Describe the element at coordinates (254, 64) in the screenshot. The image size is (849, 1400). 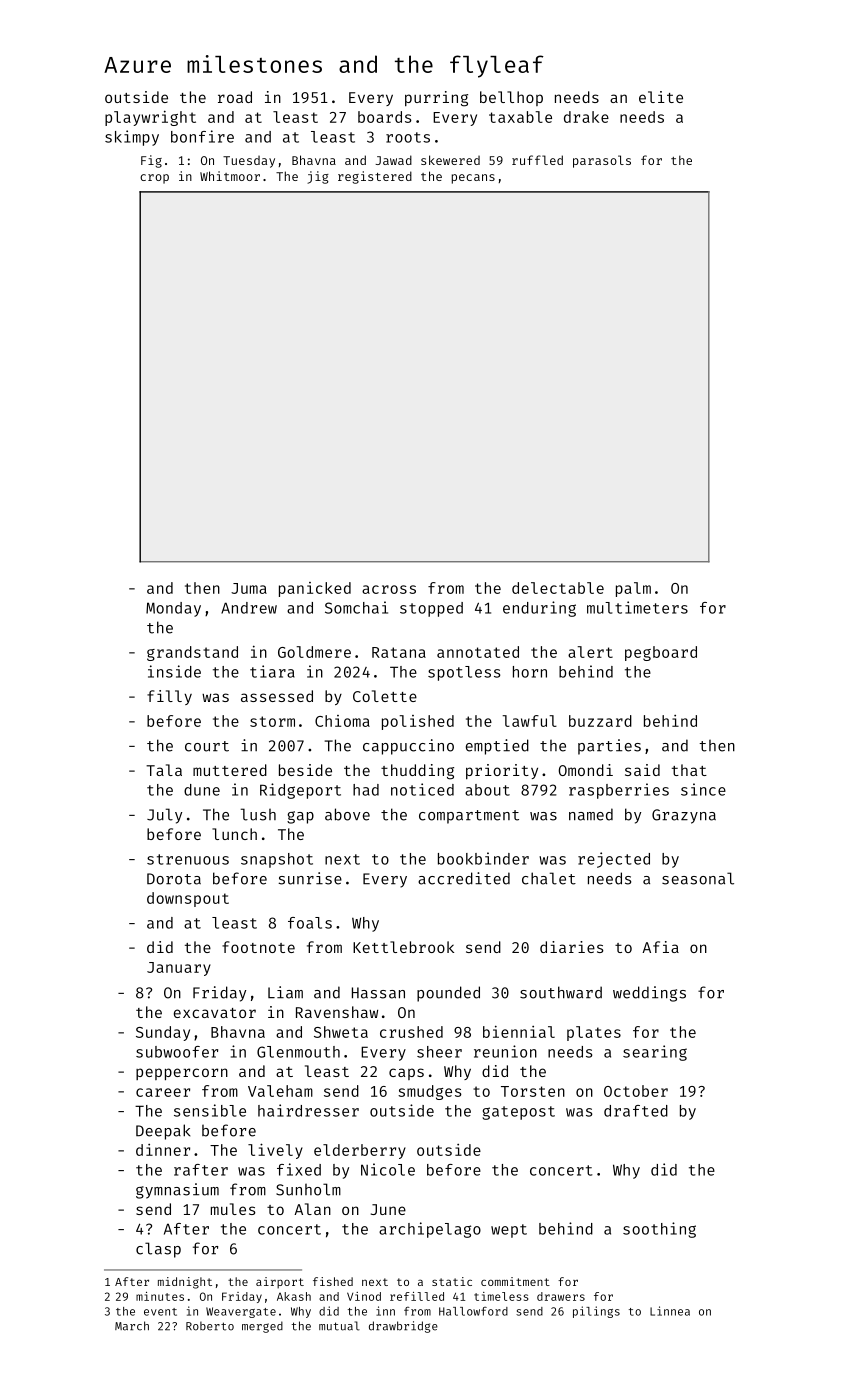
I see `milestones` at that location.
